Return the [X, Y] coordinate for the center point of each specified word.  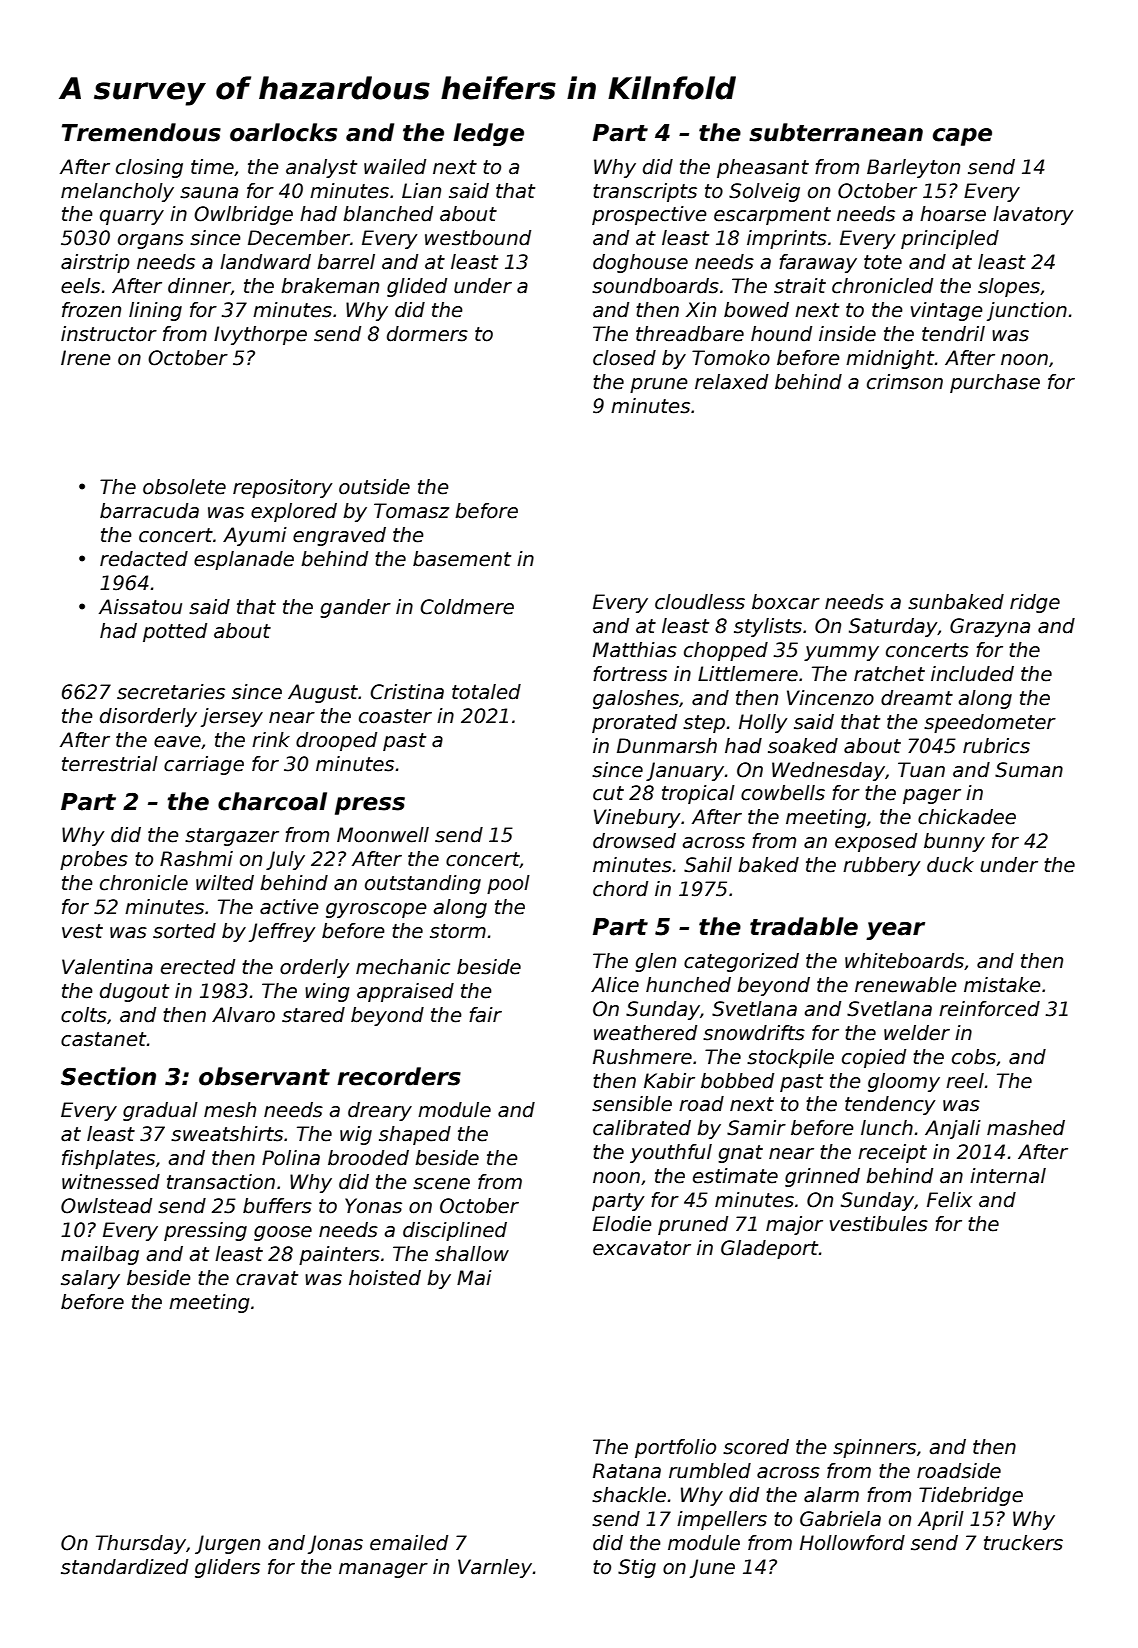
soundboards [655, 286]
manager [383, 1570]
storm [458, 931]
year [895, 931]
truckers [1023, 1543]
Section [108, 1076]
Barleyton [913, 168]
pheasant [763, 168]
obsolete [184, 487]
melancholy [117, 192]
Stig [637, 1568]
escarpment [772, 216]
